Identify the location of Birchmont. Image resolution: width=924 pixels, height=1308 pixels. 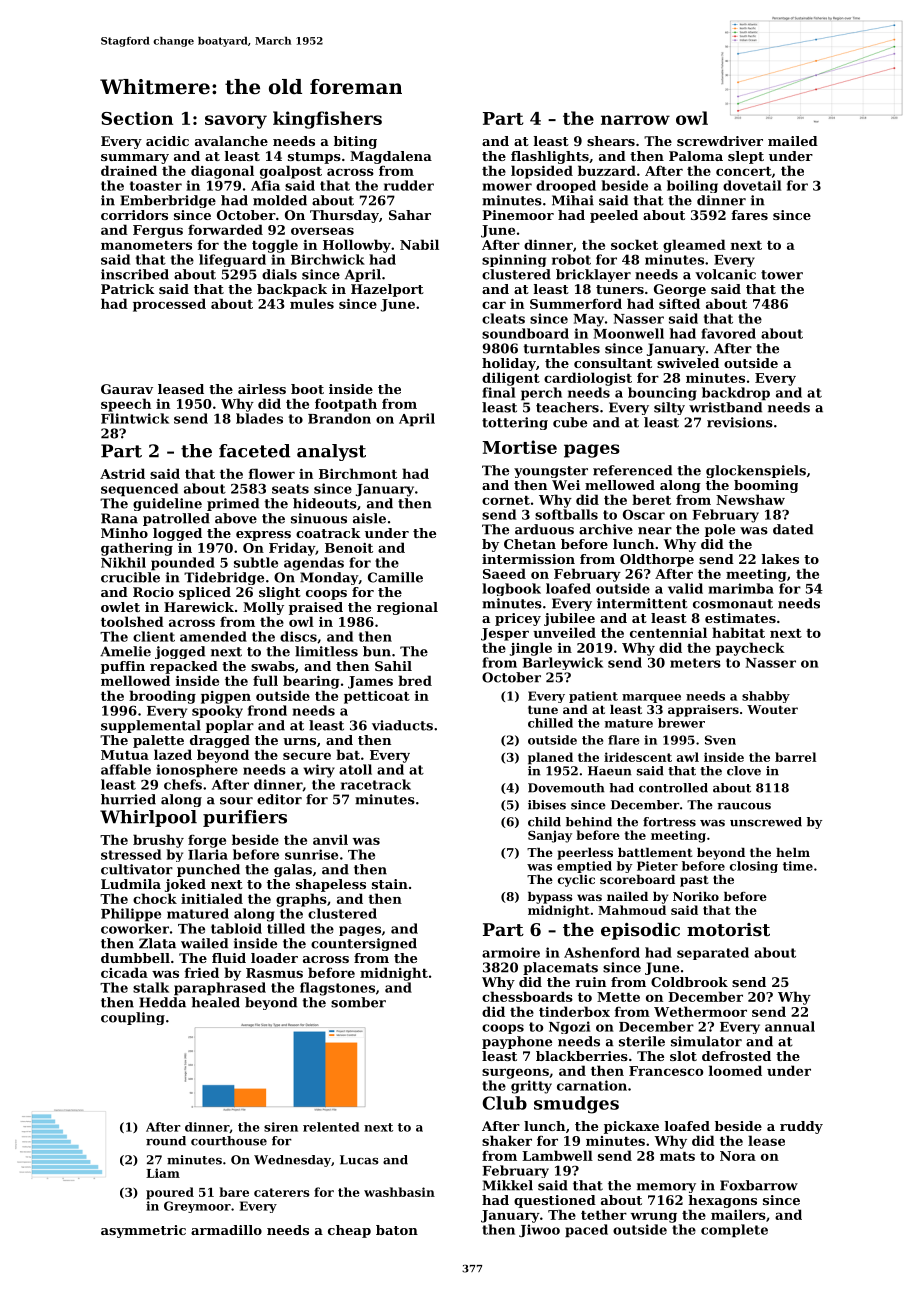
(358, 473).
